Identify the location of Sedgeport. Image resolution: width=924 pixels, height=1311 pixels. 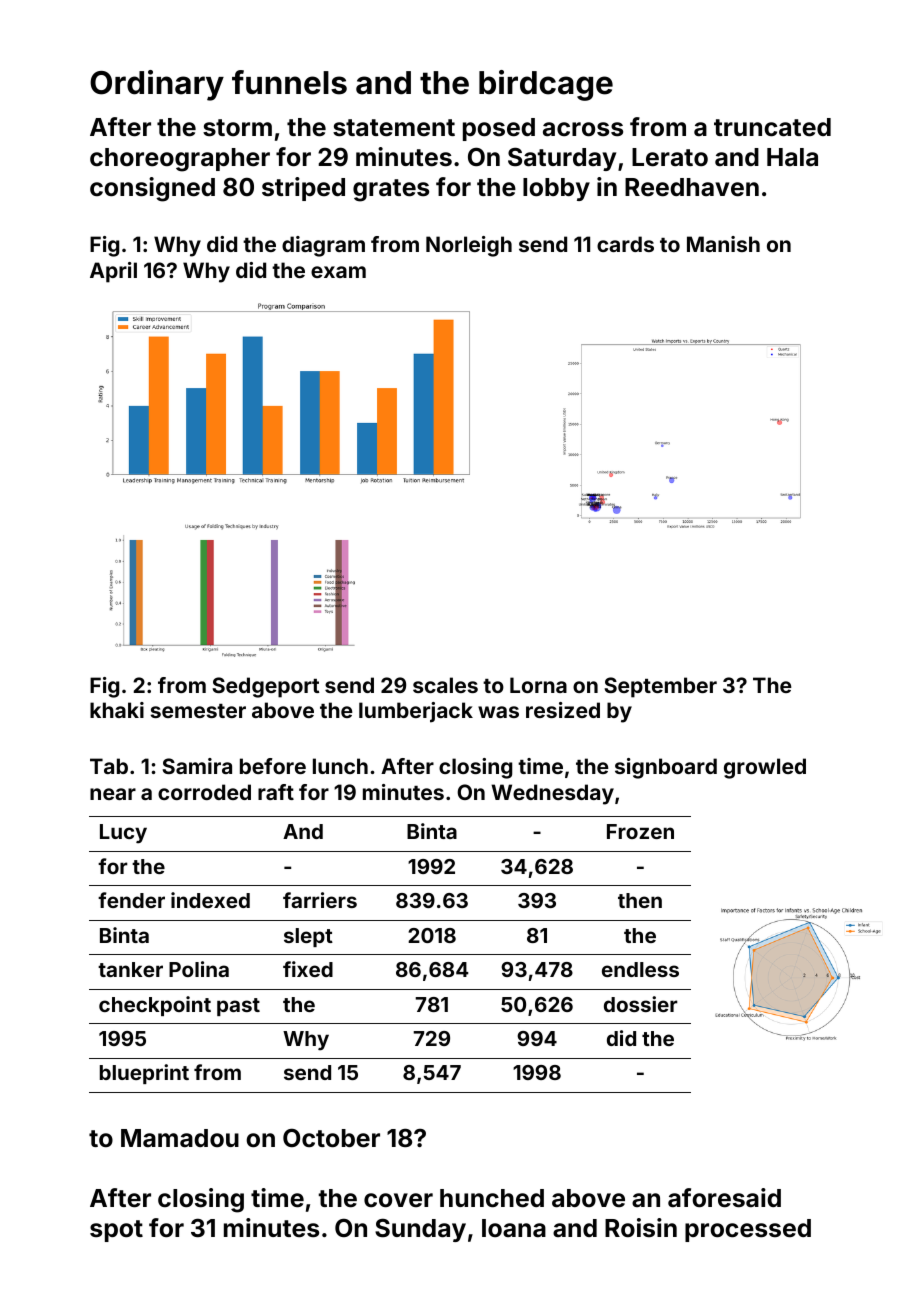
(265, 687).
